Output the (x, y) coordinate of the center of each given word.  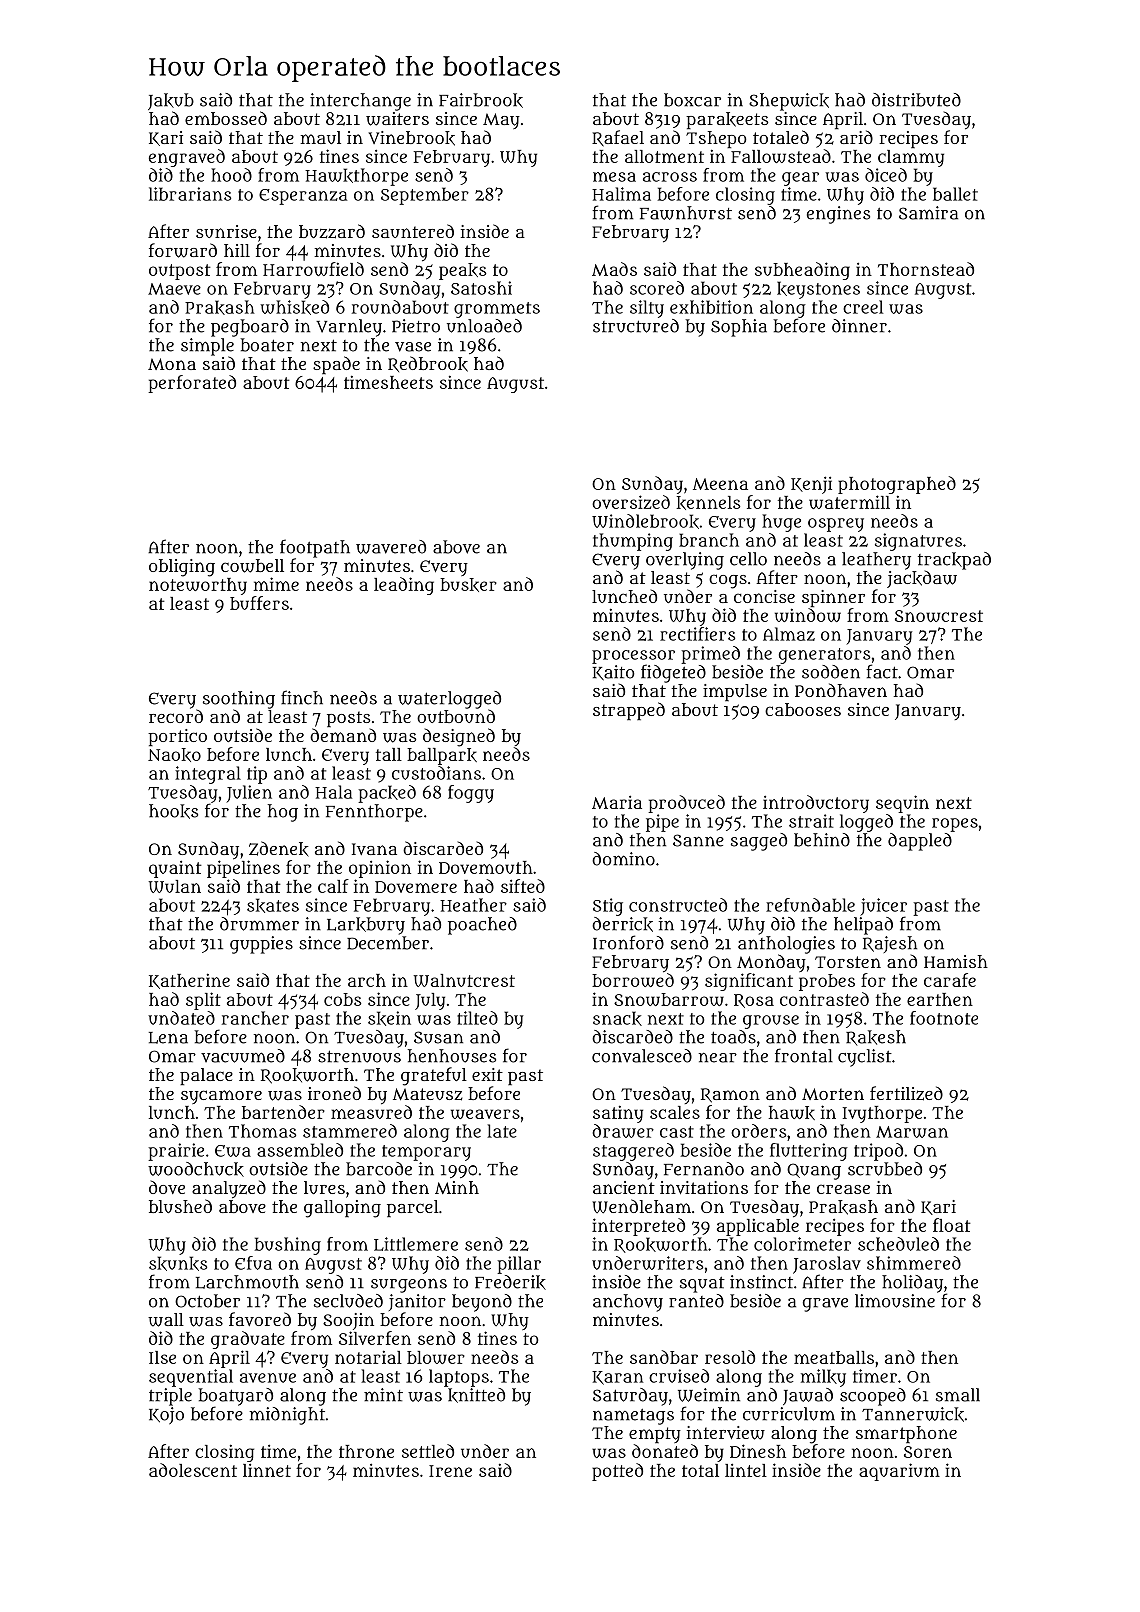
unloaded (484, 326)
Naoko (174, 755)
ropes (955, 825)
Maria (617, 802)
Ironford (628, 942)
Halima (621, 194)
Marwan (912, 1132)
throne (366, 1451)
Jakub (171, 101)
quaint (175, 869)
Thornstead (926, 269)
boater (267, 345)
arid (856, 137)
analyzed (229, 1189)
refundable (810, 905)
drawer (623, 1131)
